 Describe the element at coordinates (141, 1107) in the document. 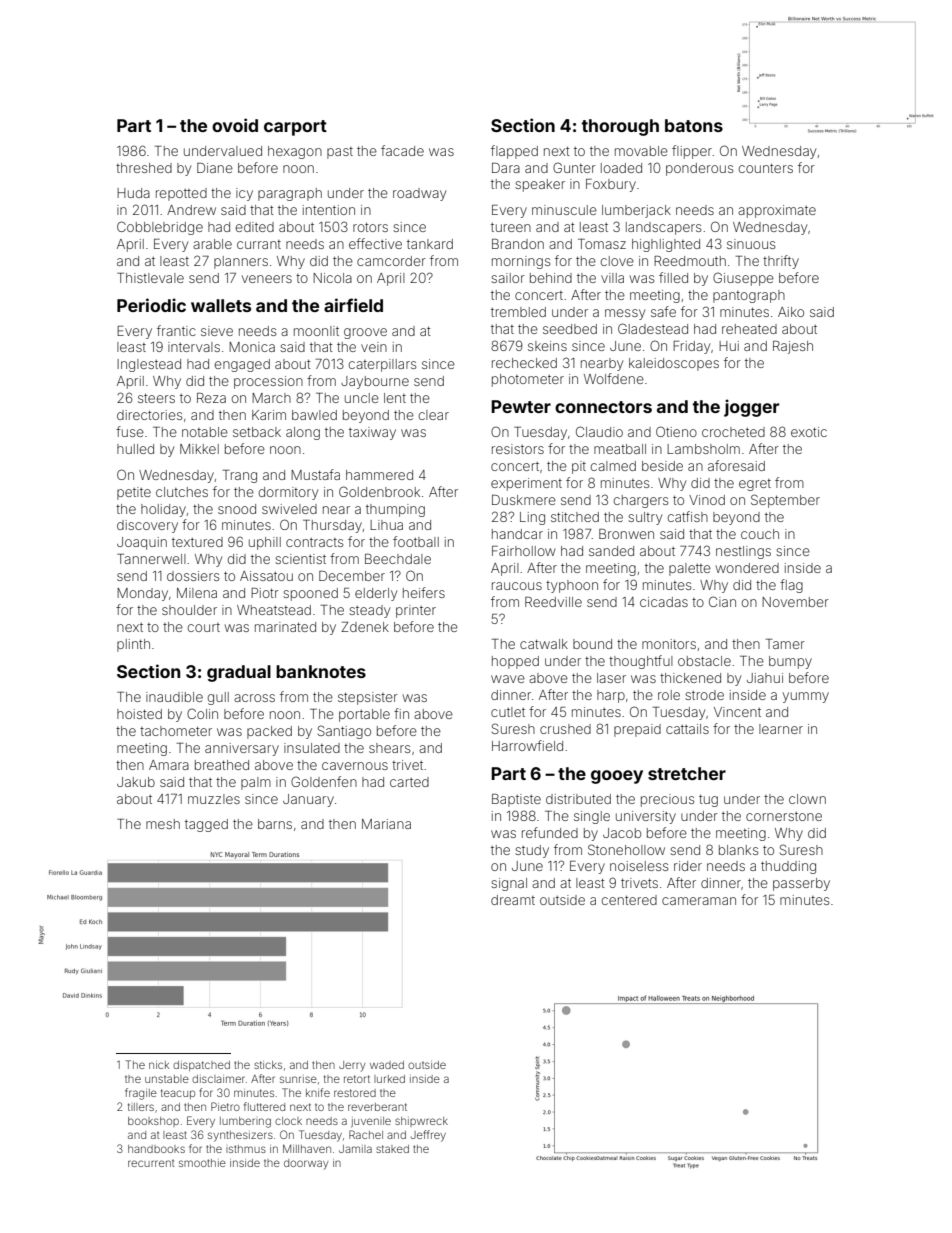

I see `tillers` at that location.
